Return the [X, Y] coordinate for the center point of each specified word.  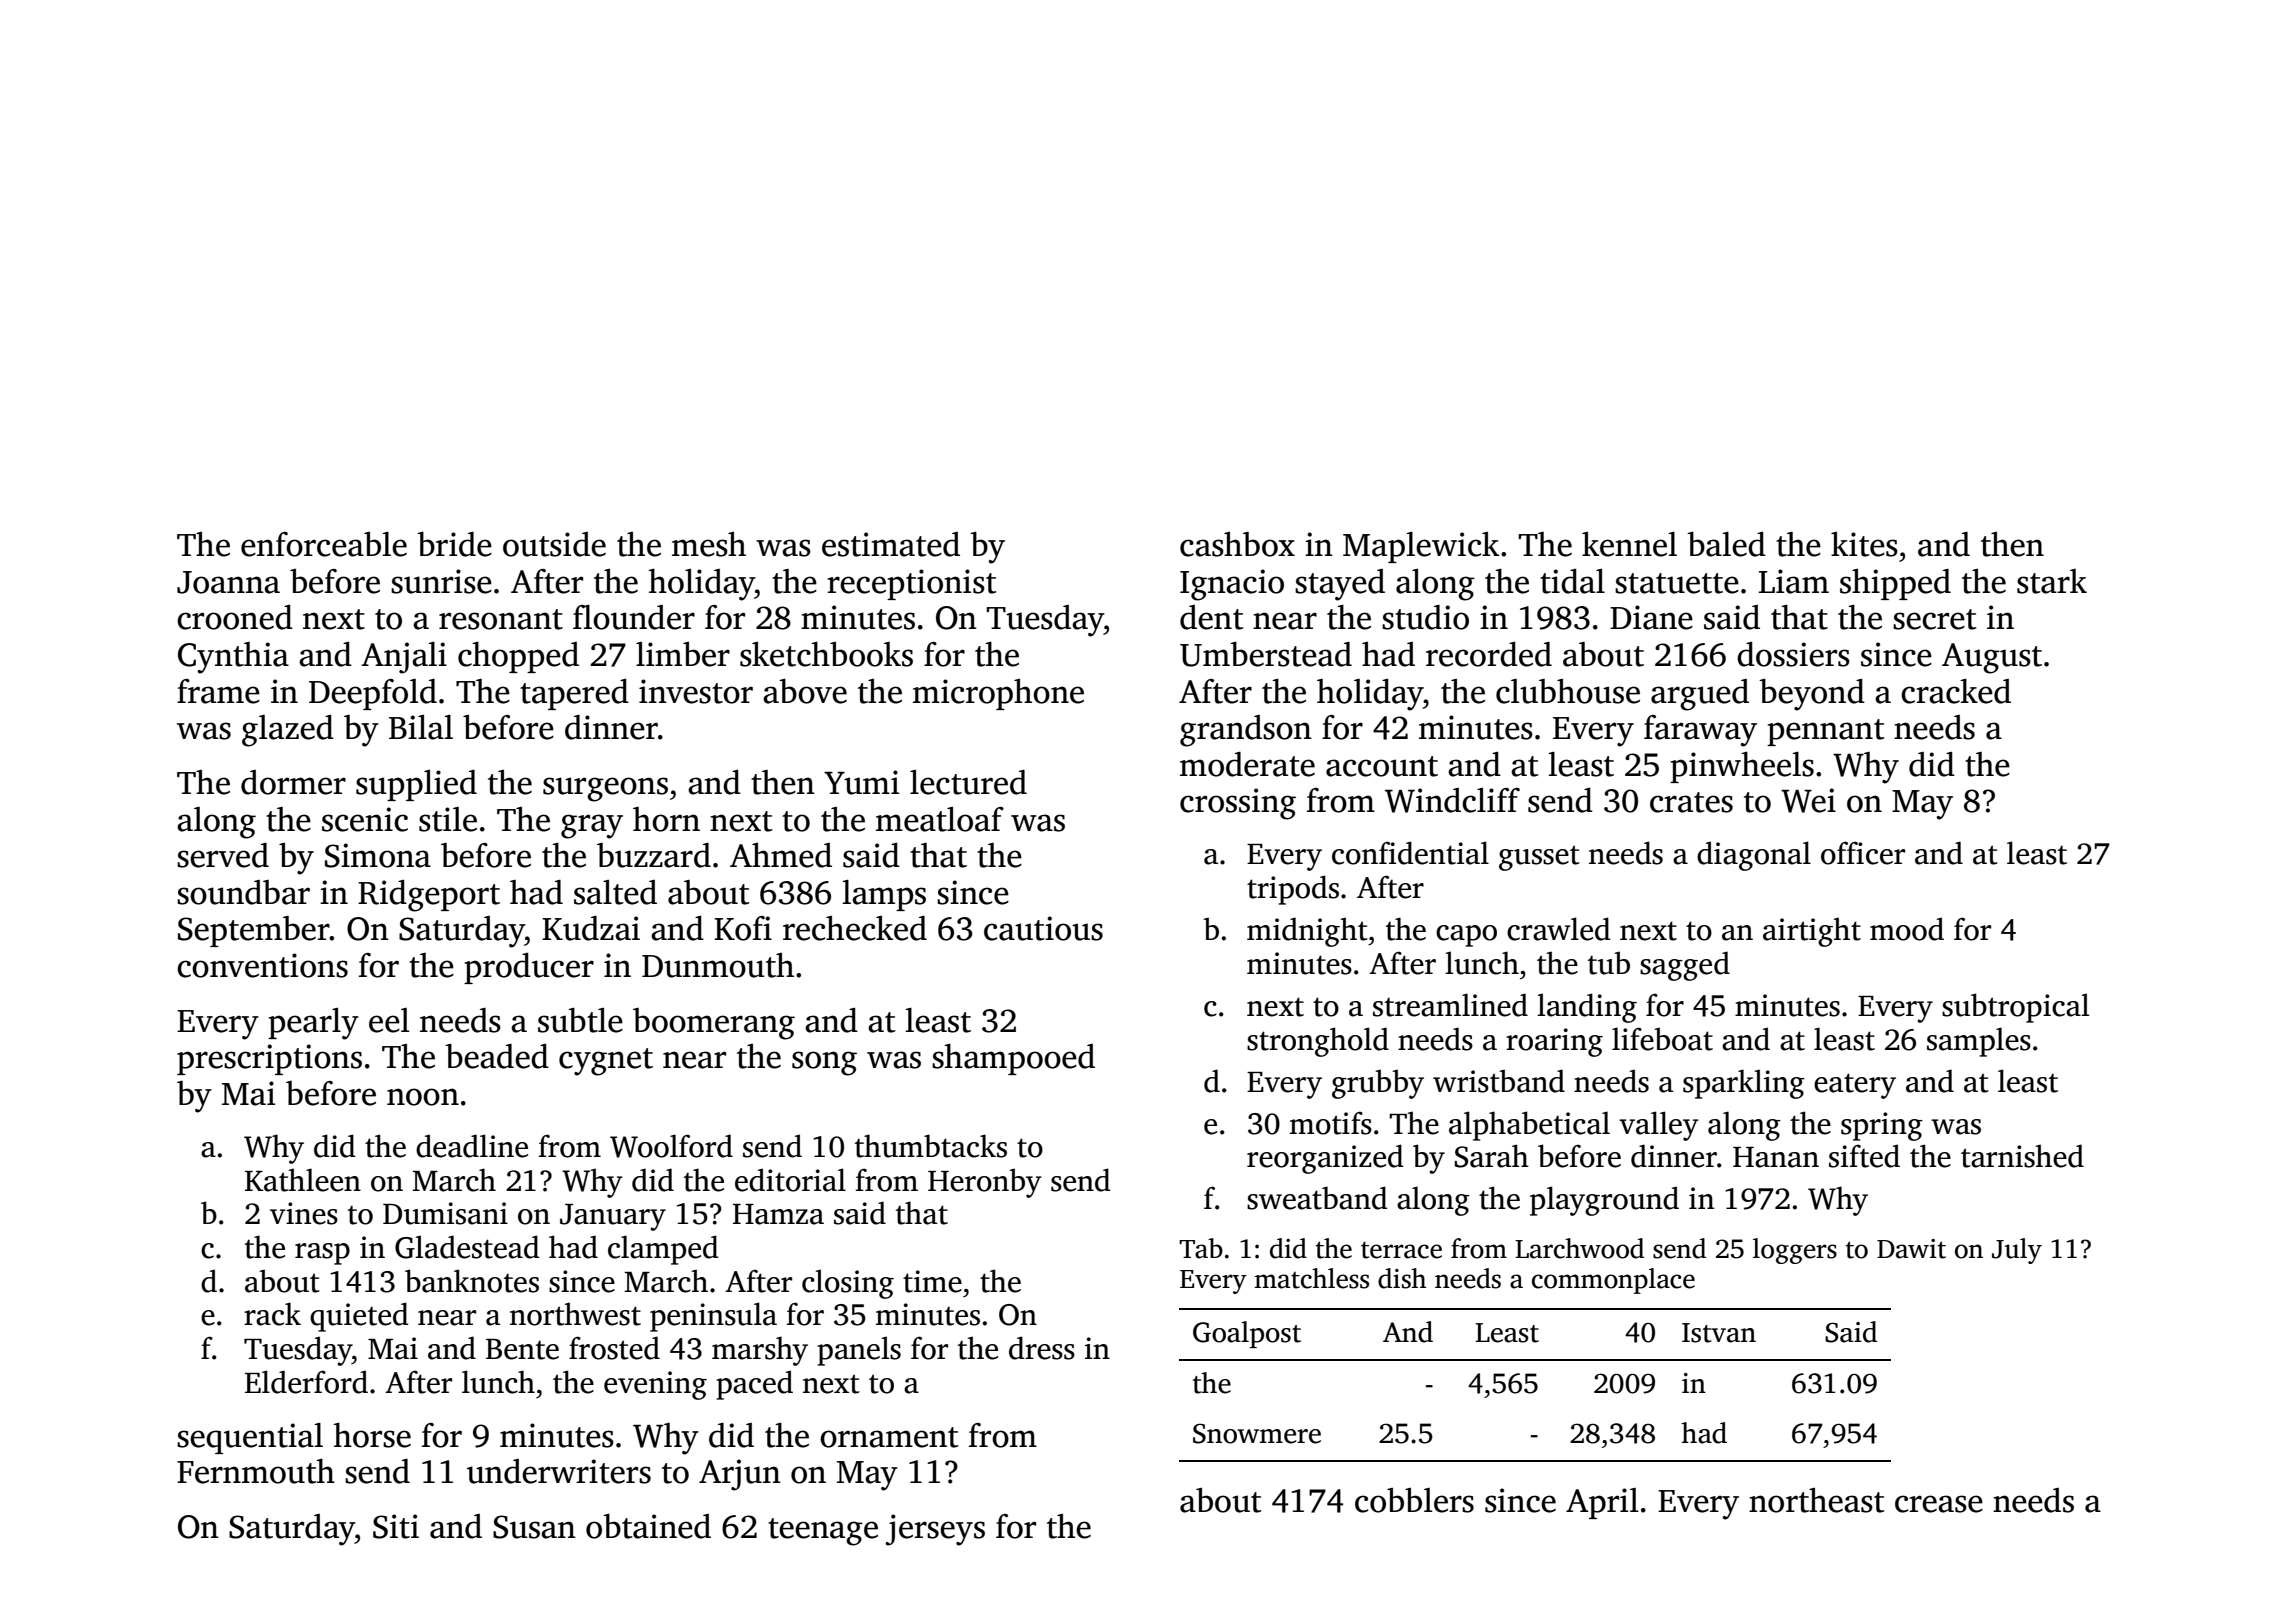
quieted [359, 1317]
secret [1935, 619]
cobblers [1414, 1500]
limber [683, 654]
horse [372, 1435]
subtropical [2015, 1008]
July [2017, 1251]
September [254, 931]
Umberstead [1266, 654]
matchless [1312, 1278]
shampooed [1013, 1059]
